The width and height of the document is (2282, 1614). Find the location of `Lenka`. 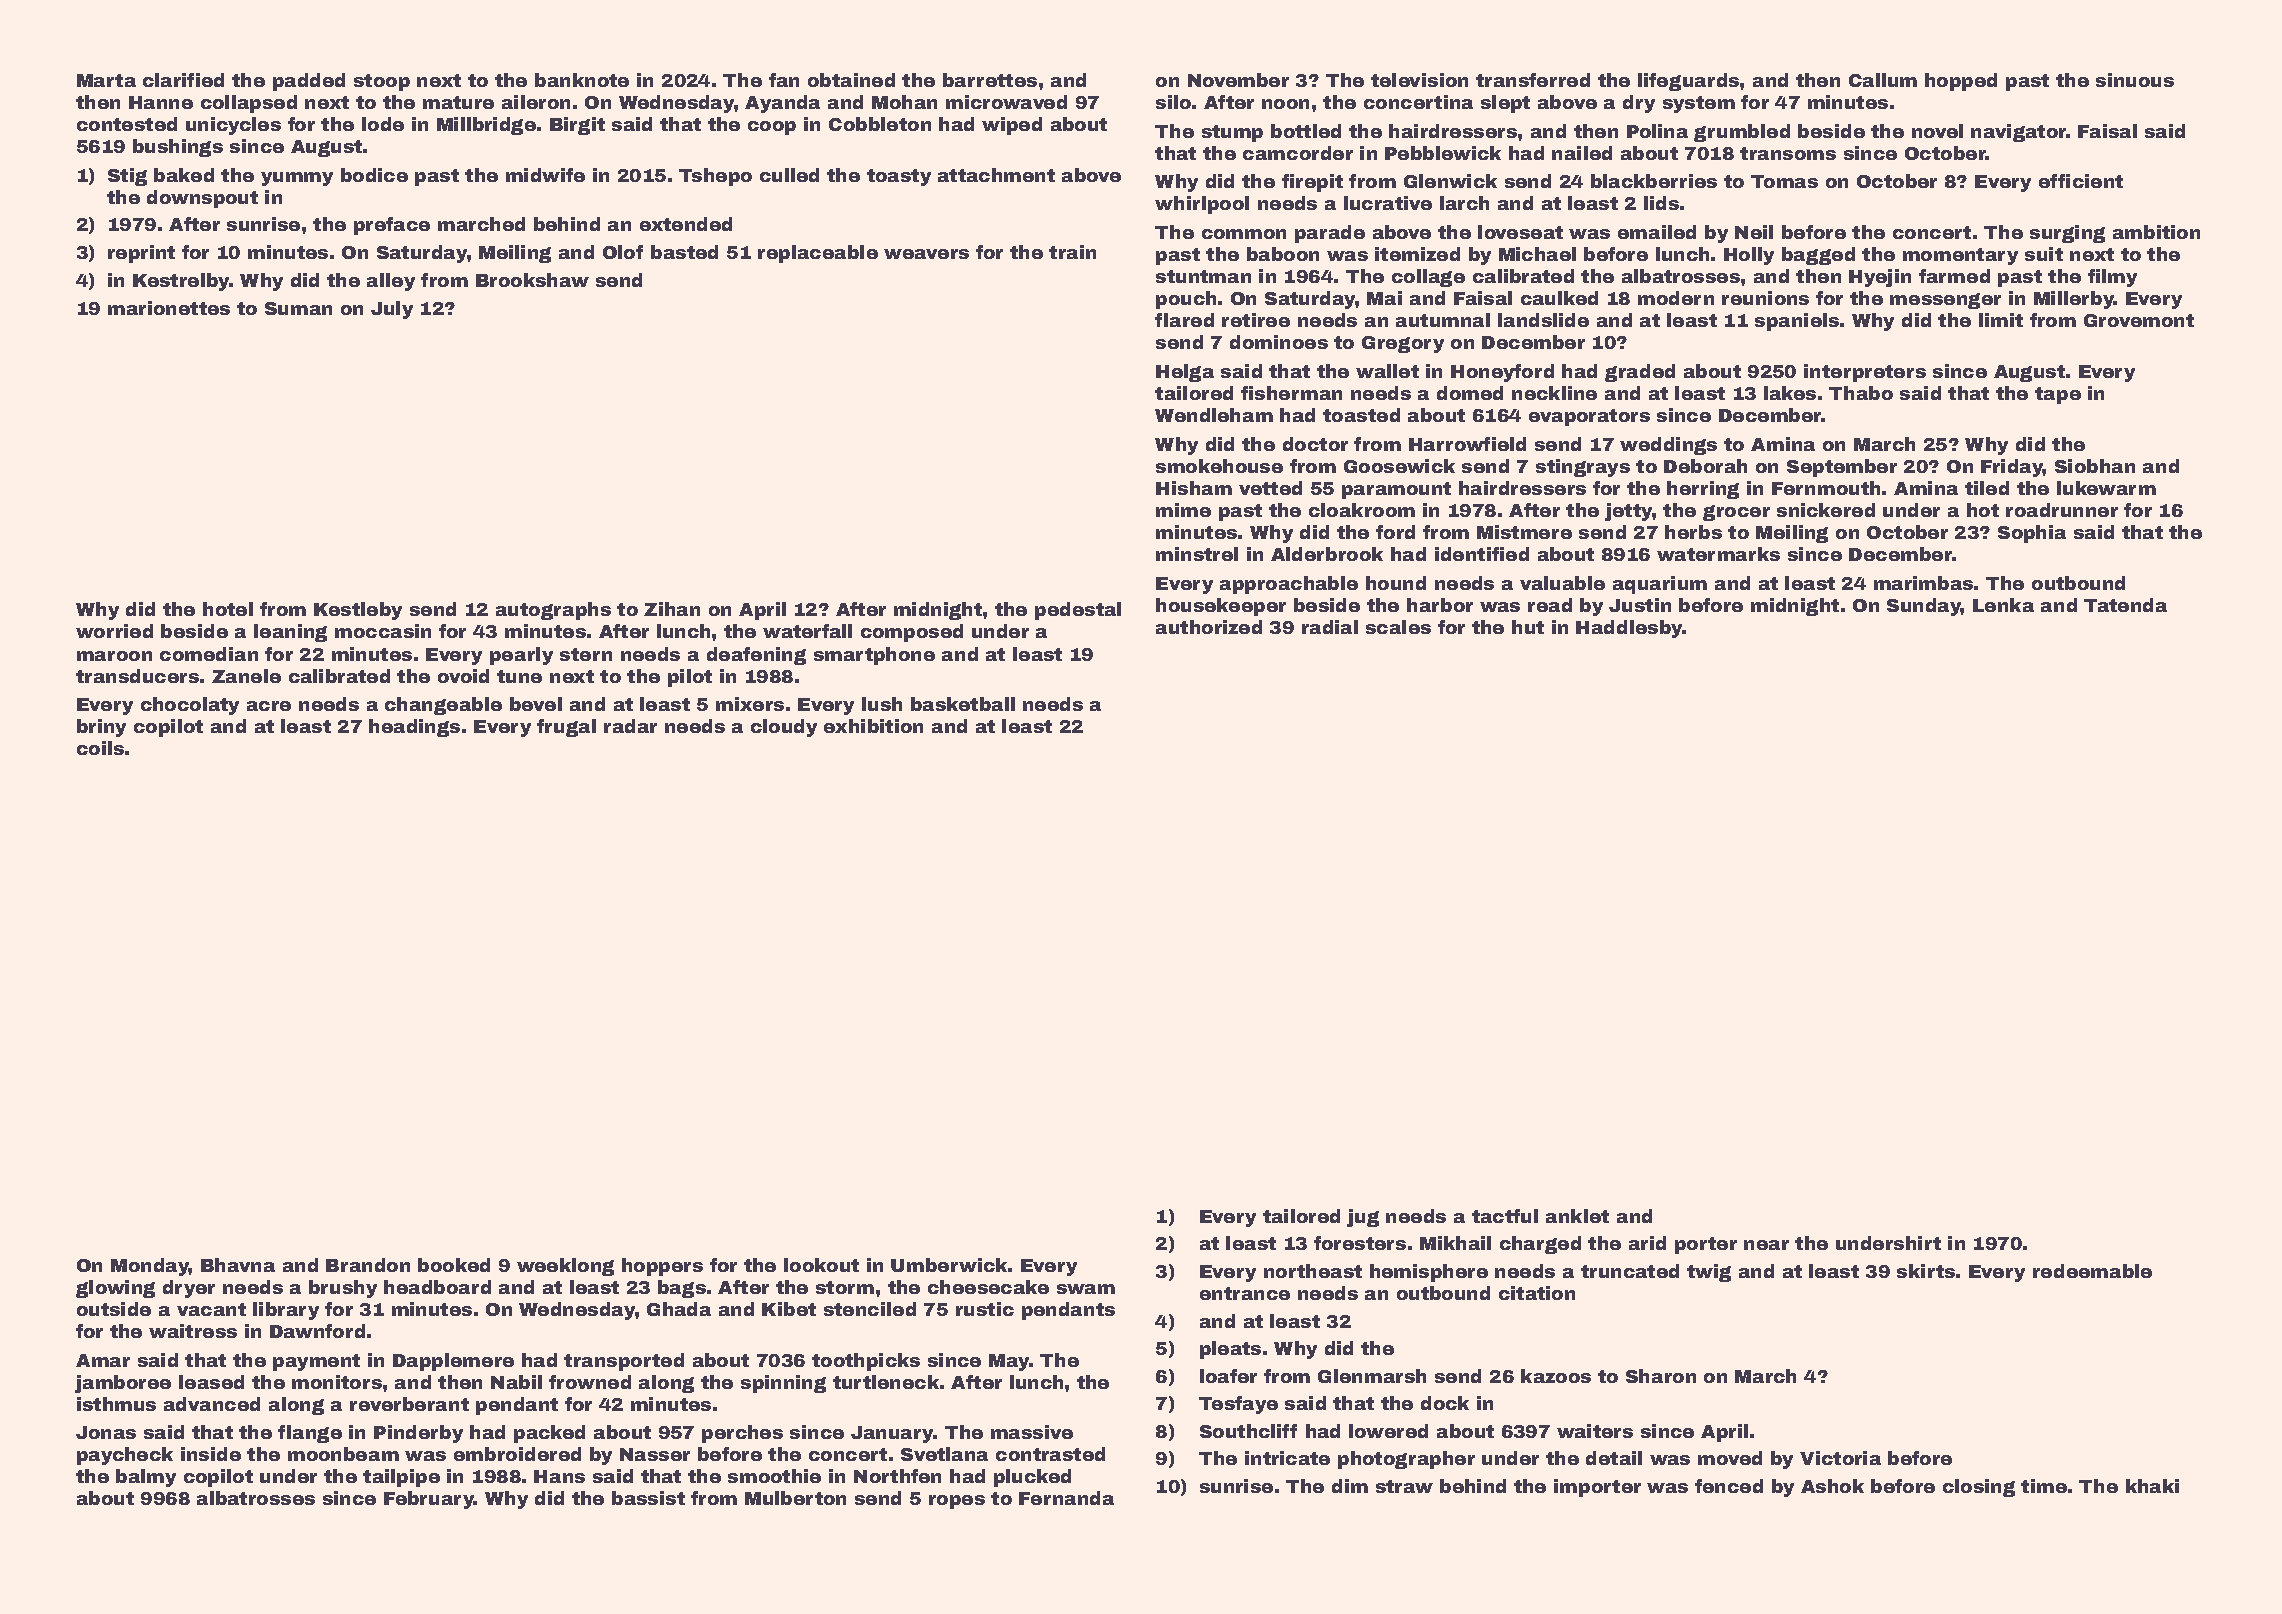

Lenka is located at coordinates (2003, 605).
